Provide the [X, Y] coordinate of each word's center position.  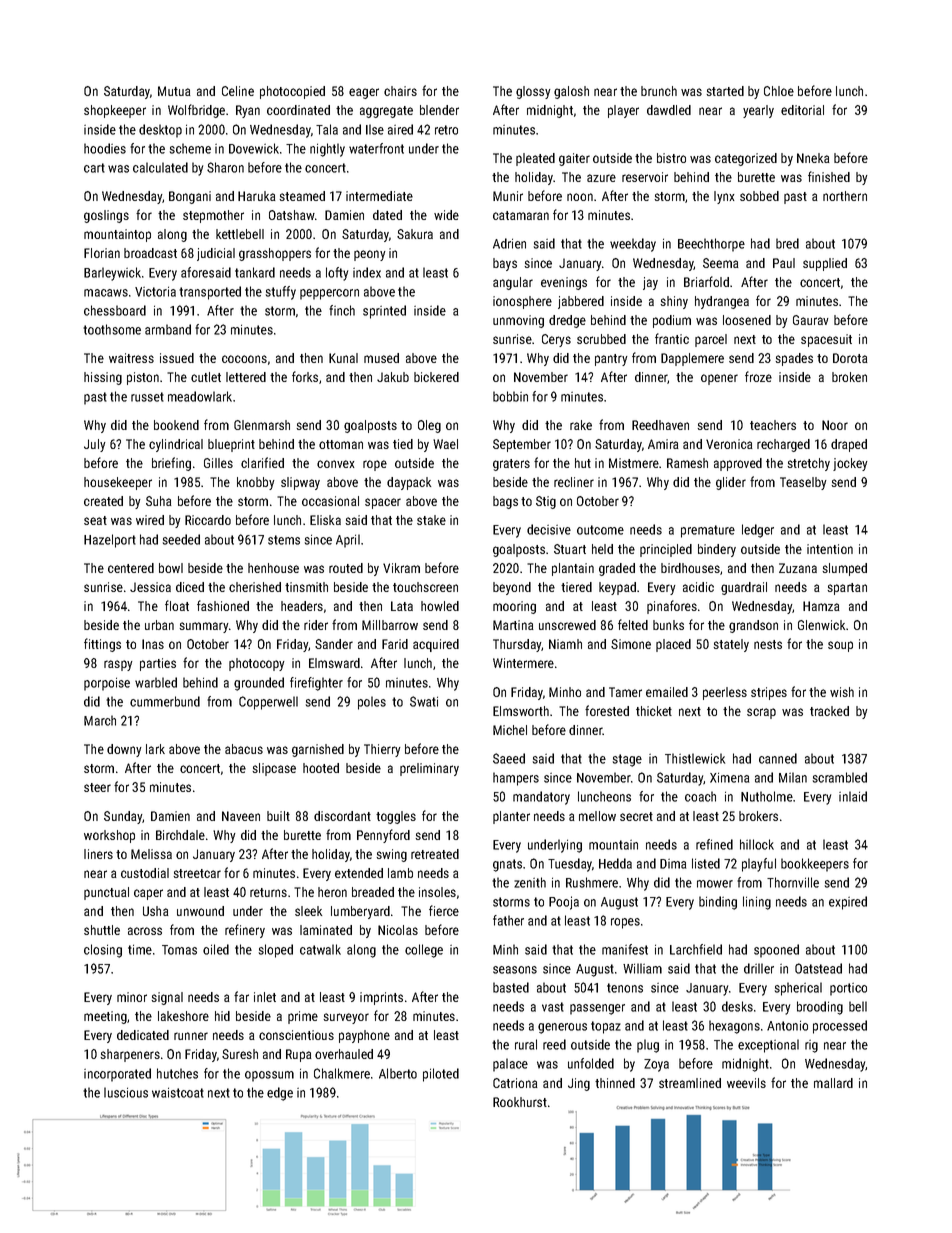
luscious [126, 1092]
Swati [424, 701]
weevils [746, 1083]
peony [370, 255]
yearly [758, 111]
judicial [216, 254]
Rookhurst [520, 1102]
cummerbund [165, 701]
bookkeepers [815, 865]
